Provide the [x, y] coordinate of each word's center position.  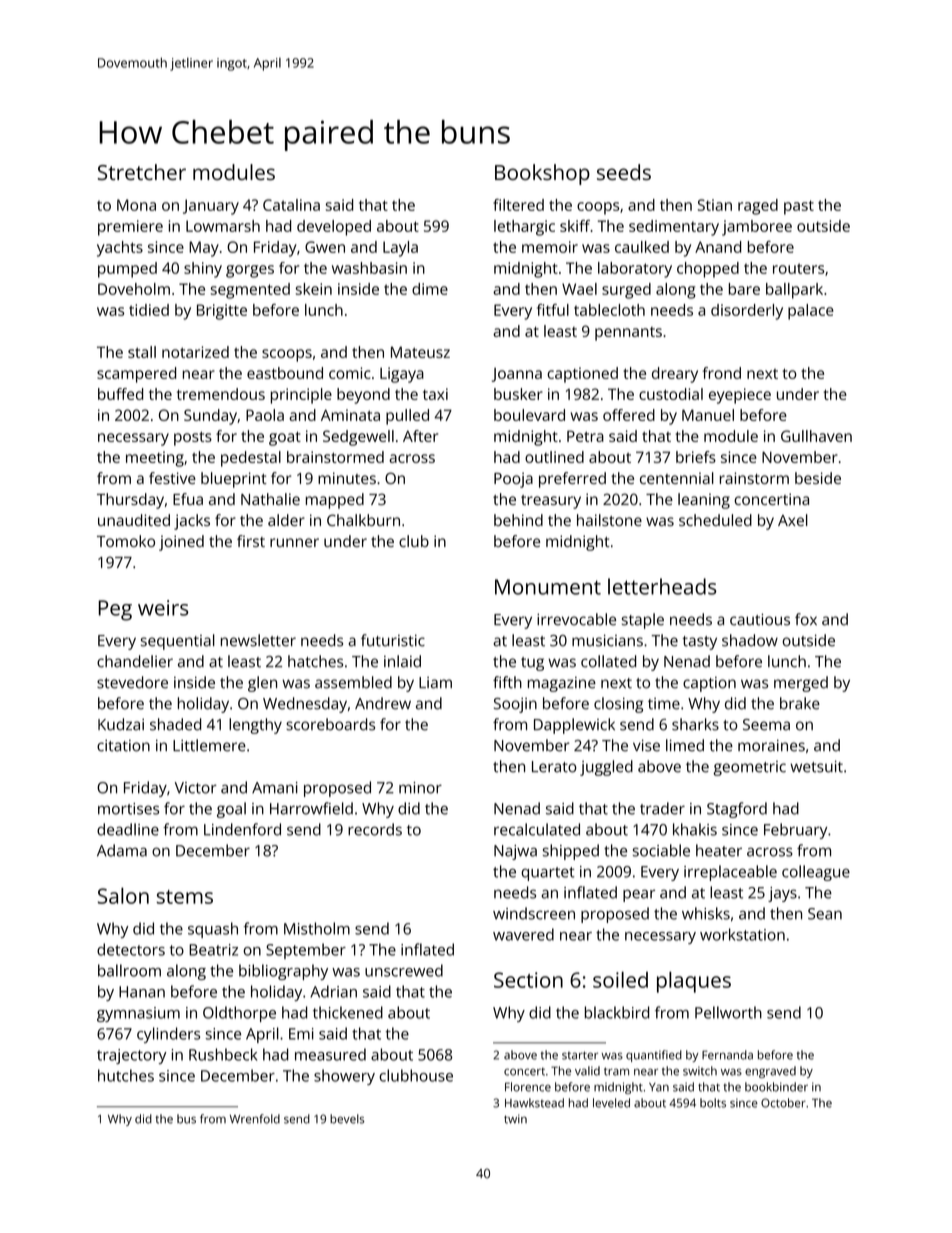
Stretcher [142, 172]
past [799, 207]
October [783, 1103]
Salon [123, 895]
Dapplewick [574, 726]
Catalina [291, 205]
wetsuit [816, 766]
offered [629, 415]
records [375, 829]
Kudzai [121, 724]
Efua [188, 499]
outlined [554, 457]
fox [806, 619]
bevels [347, 1119]
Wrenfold [255, 1119]
